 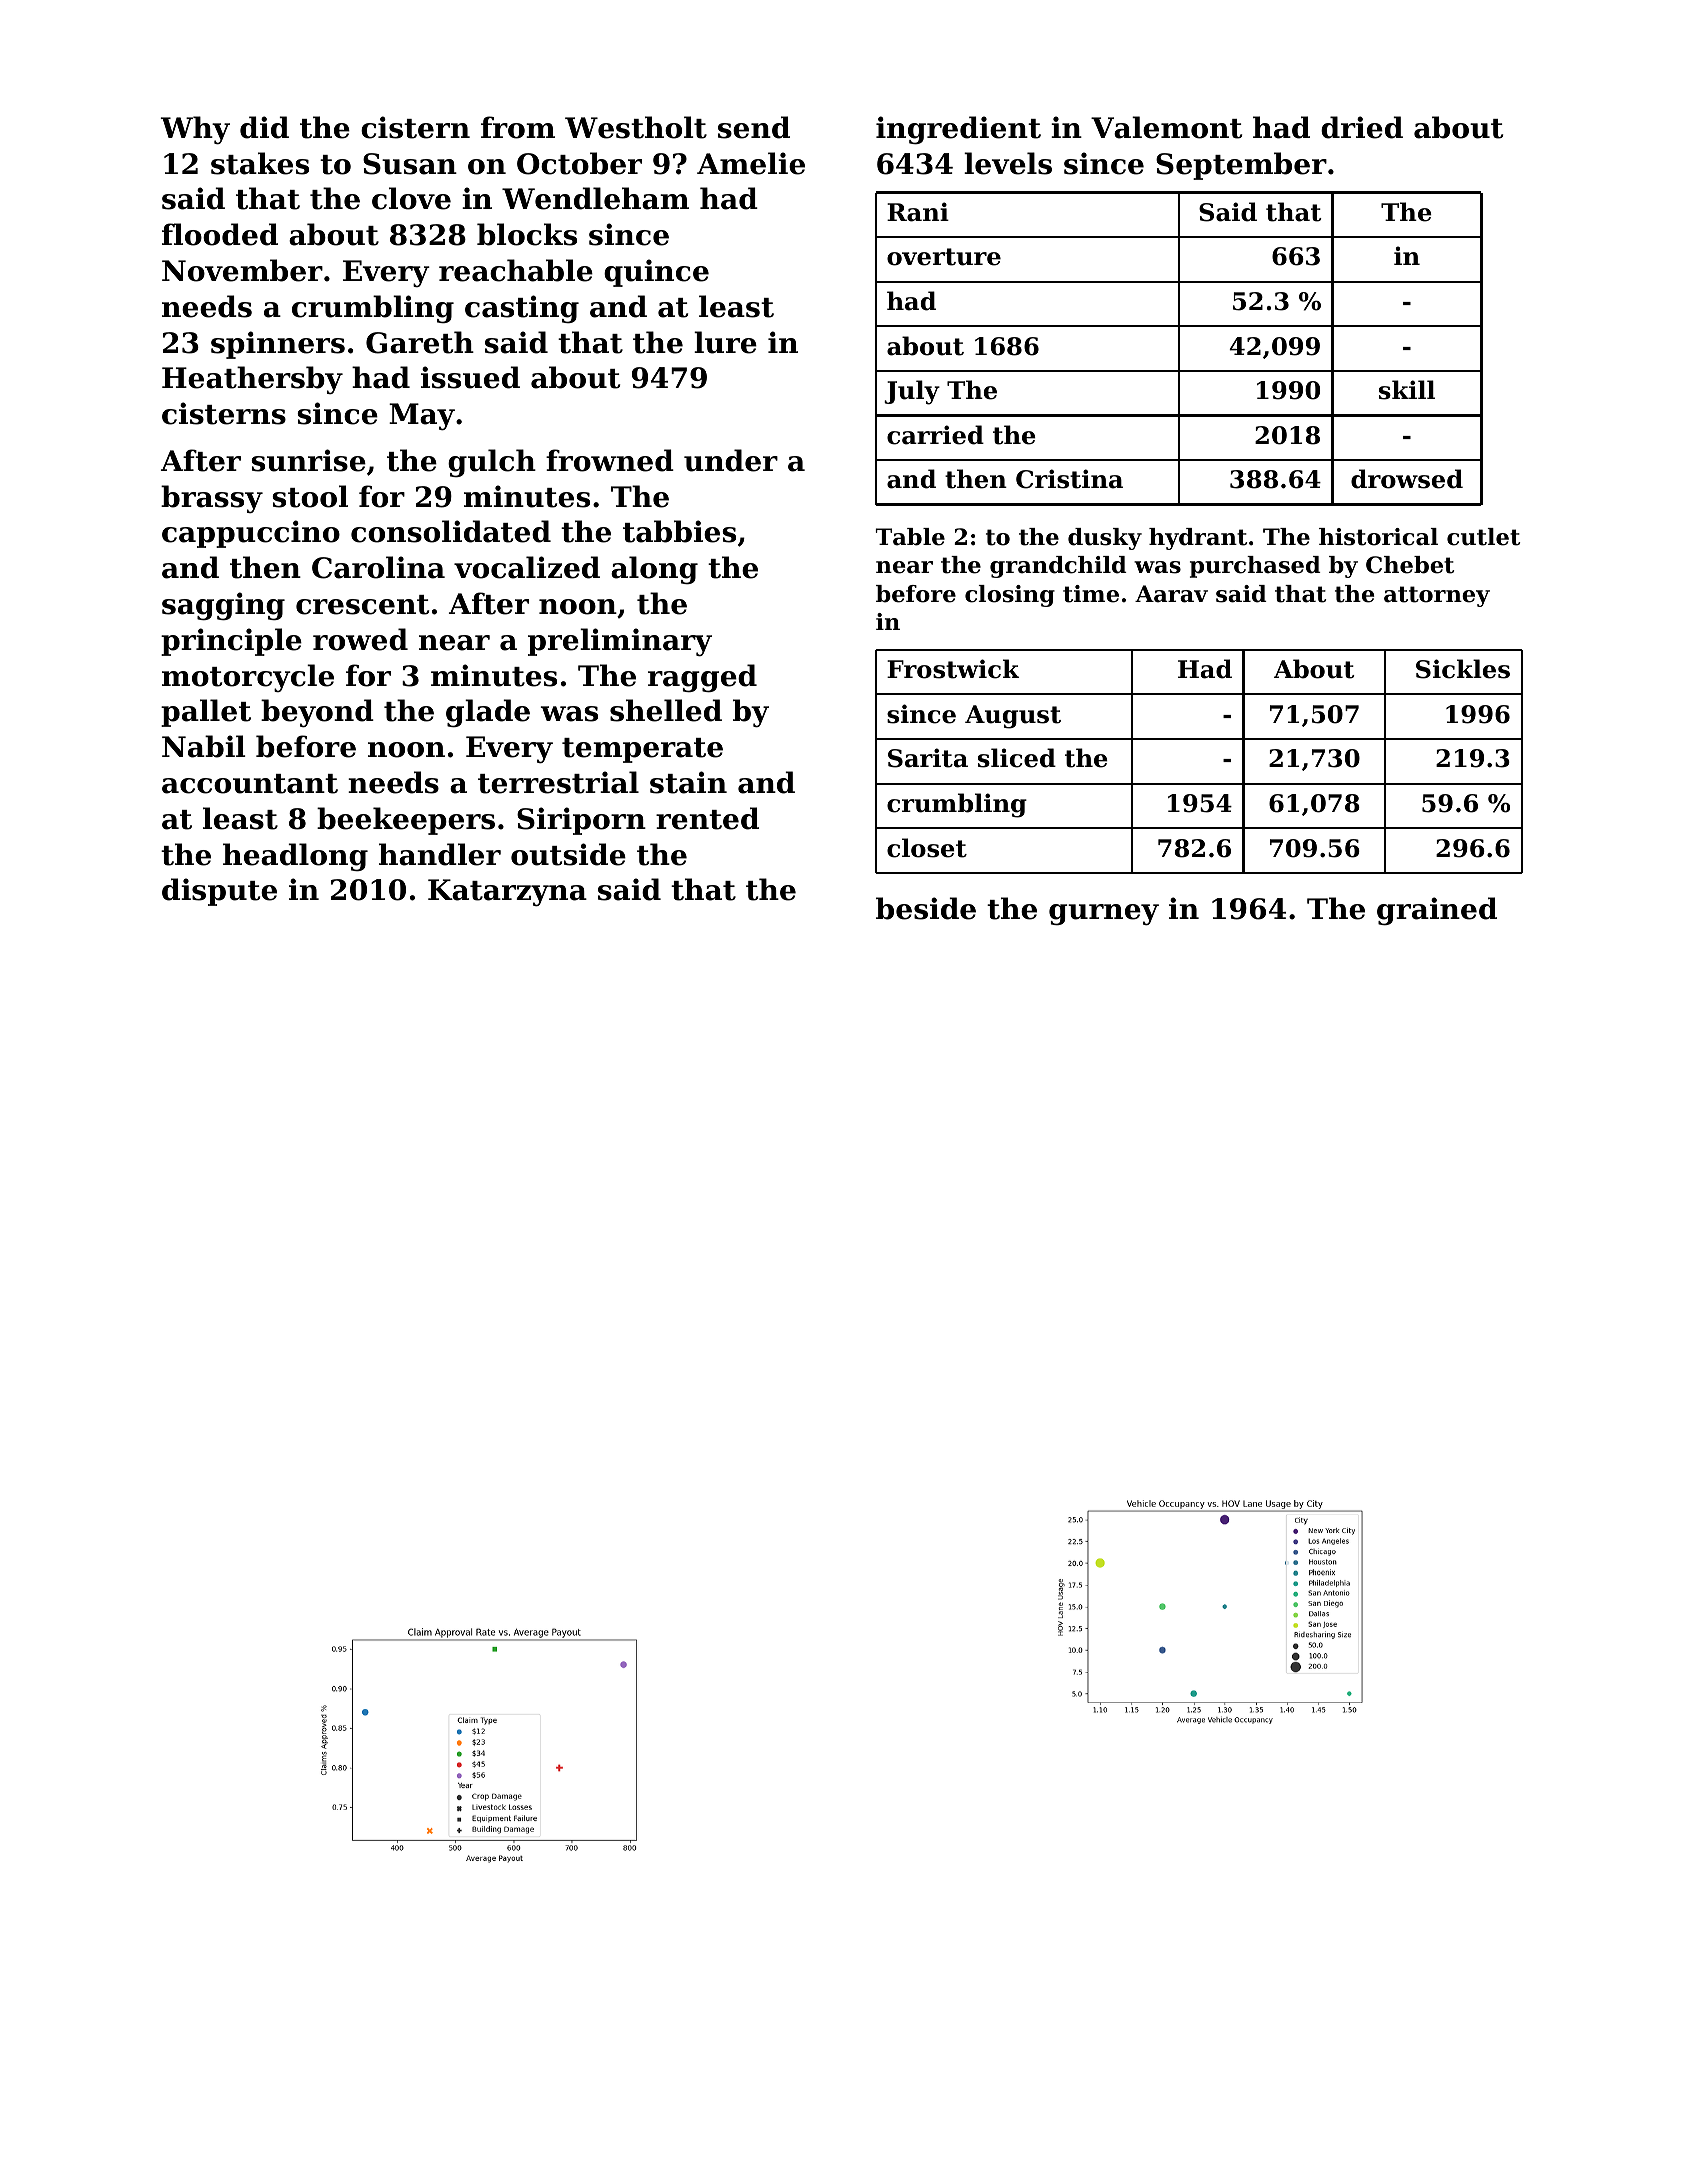 I want to click on Heathersby, so click(x=252, y=380).
